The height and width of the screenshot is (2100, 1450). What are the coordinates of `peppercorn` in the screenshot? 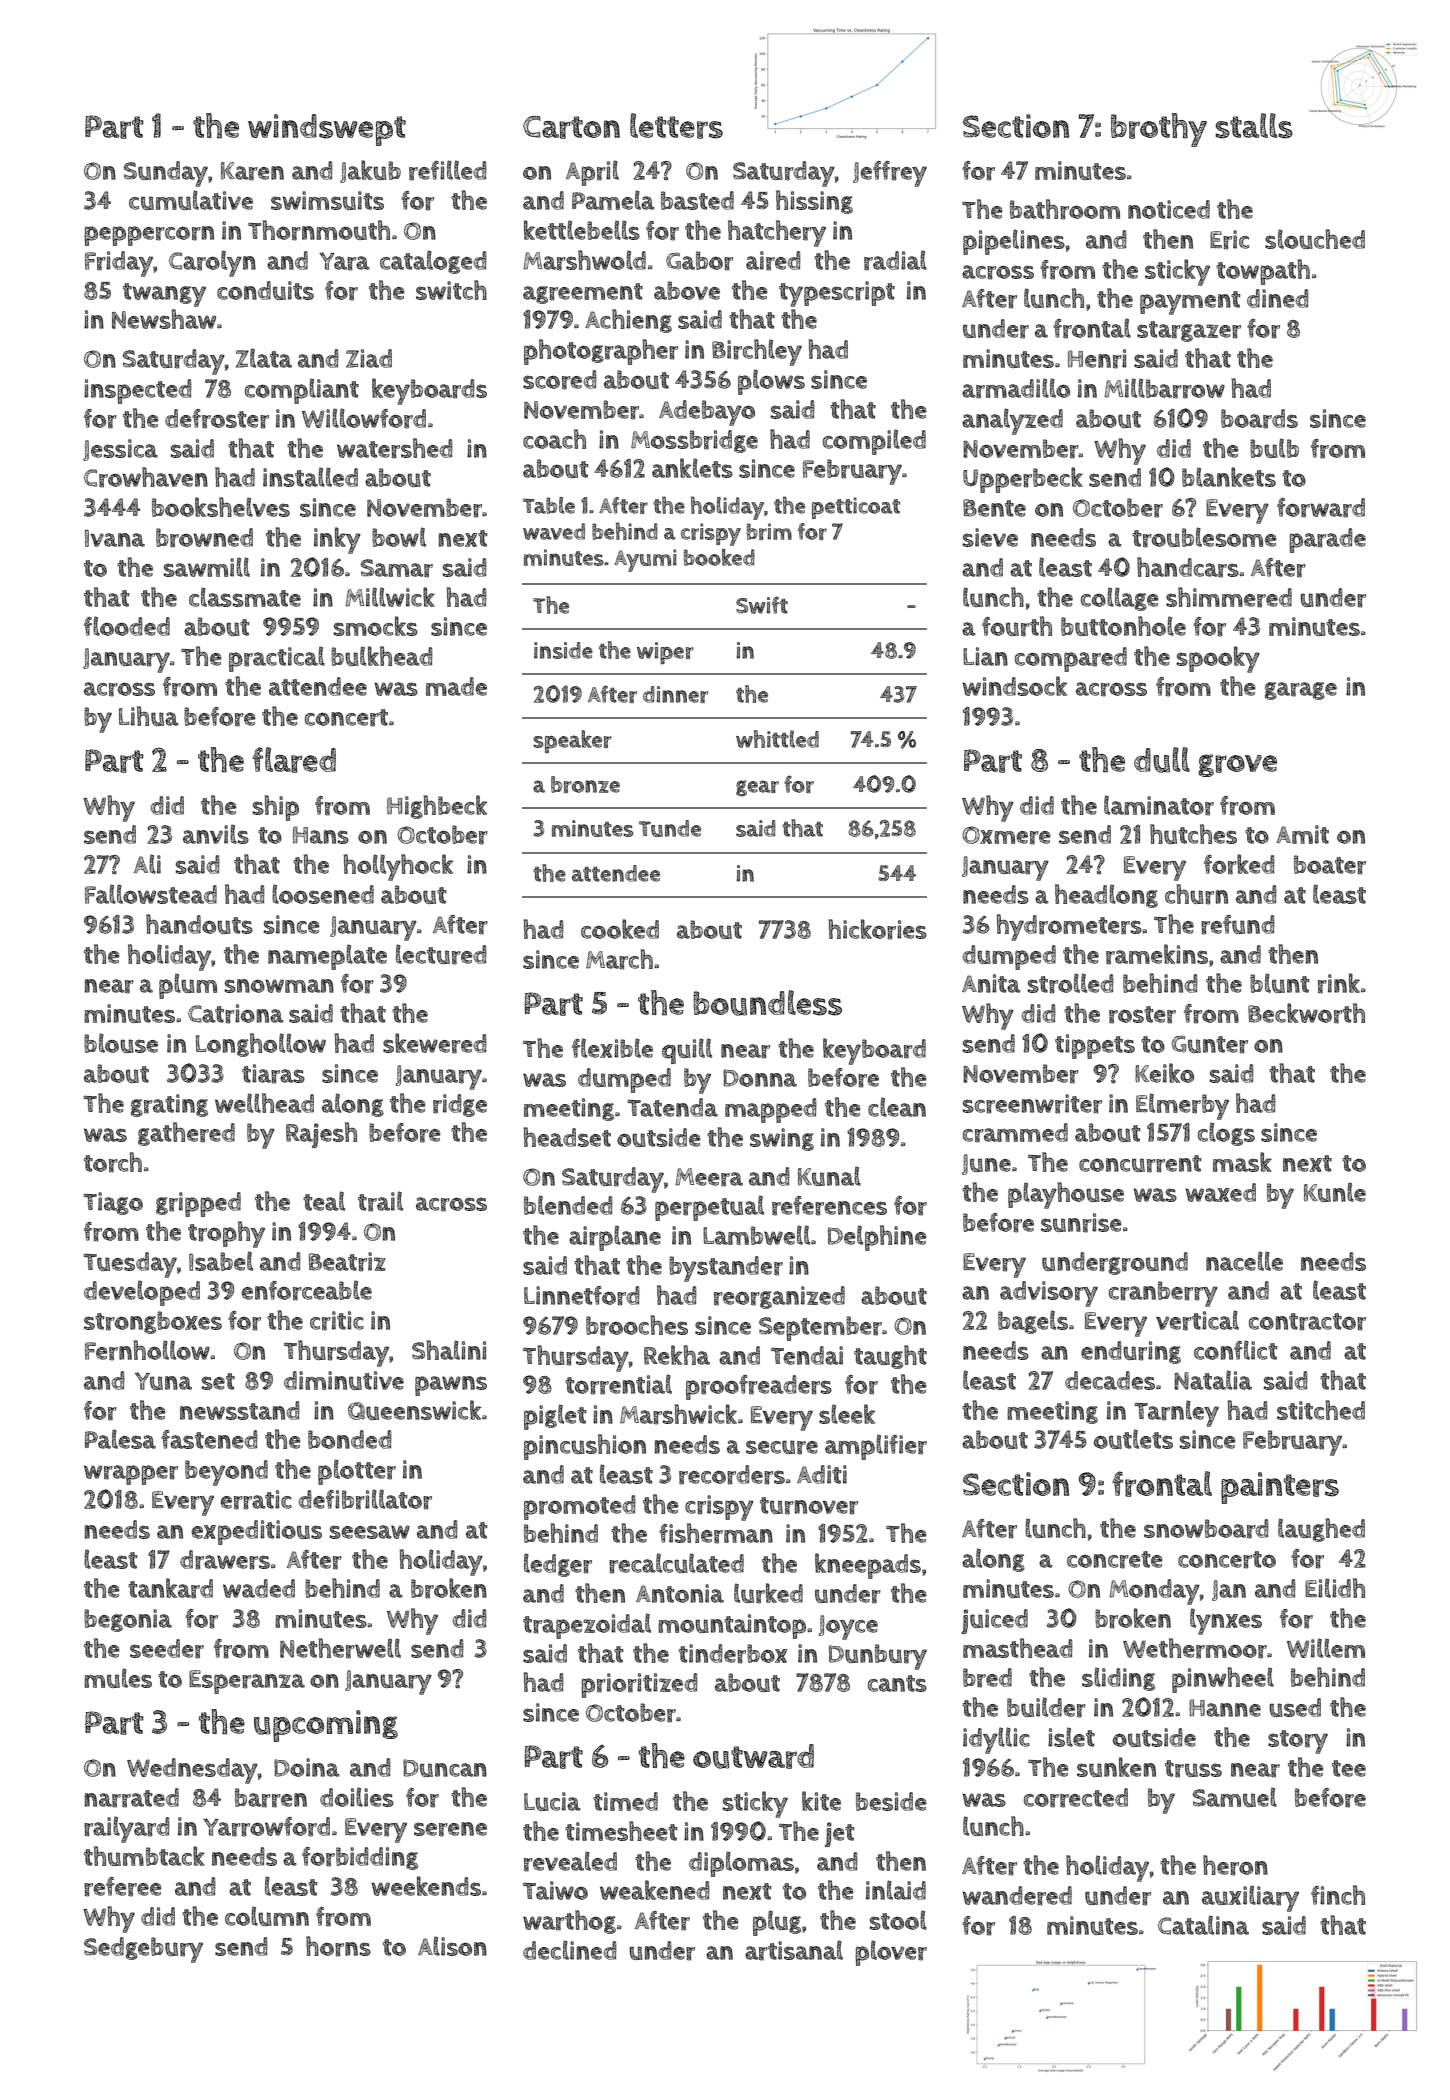 It's located at (149, 236).
